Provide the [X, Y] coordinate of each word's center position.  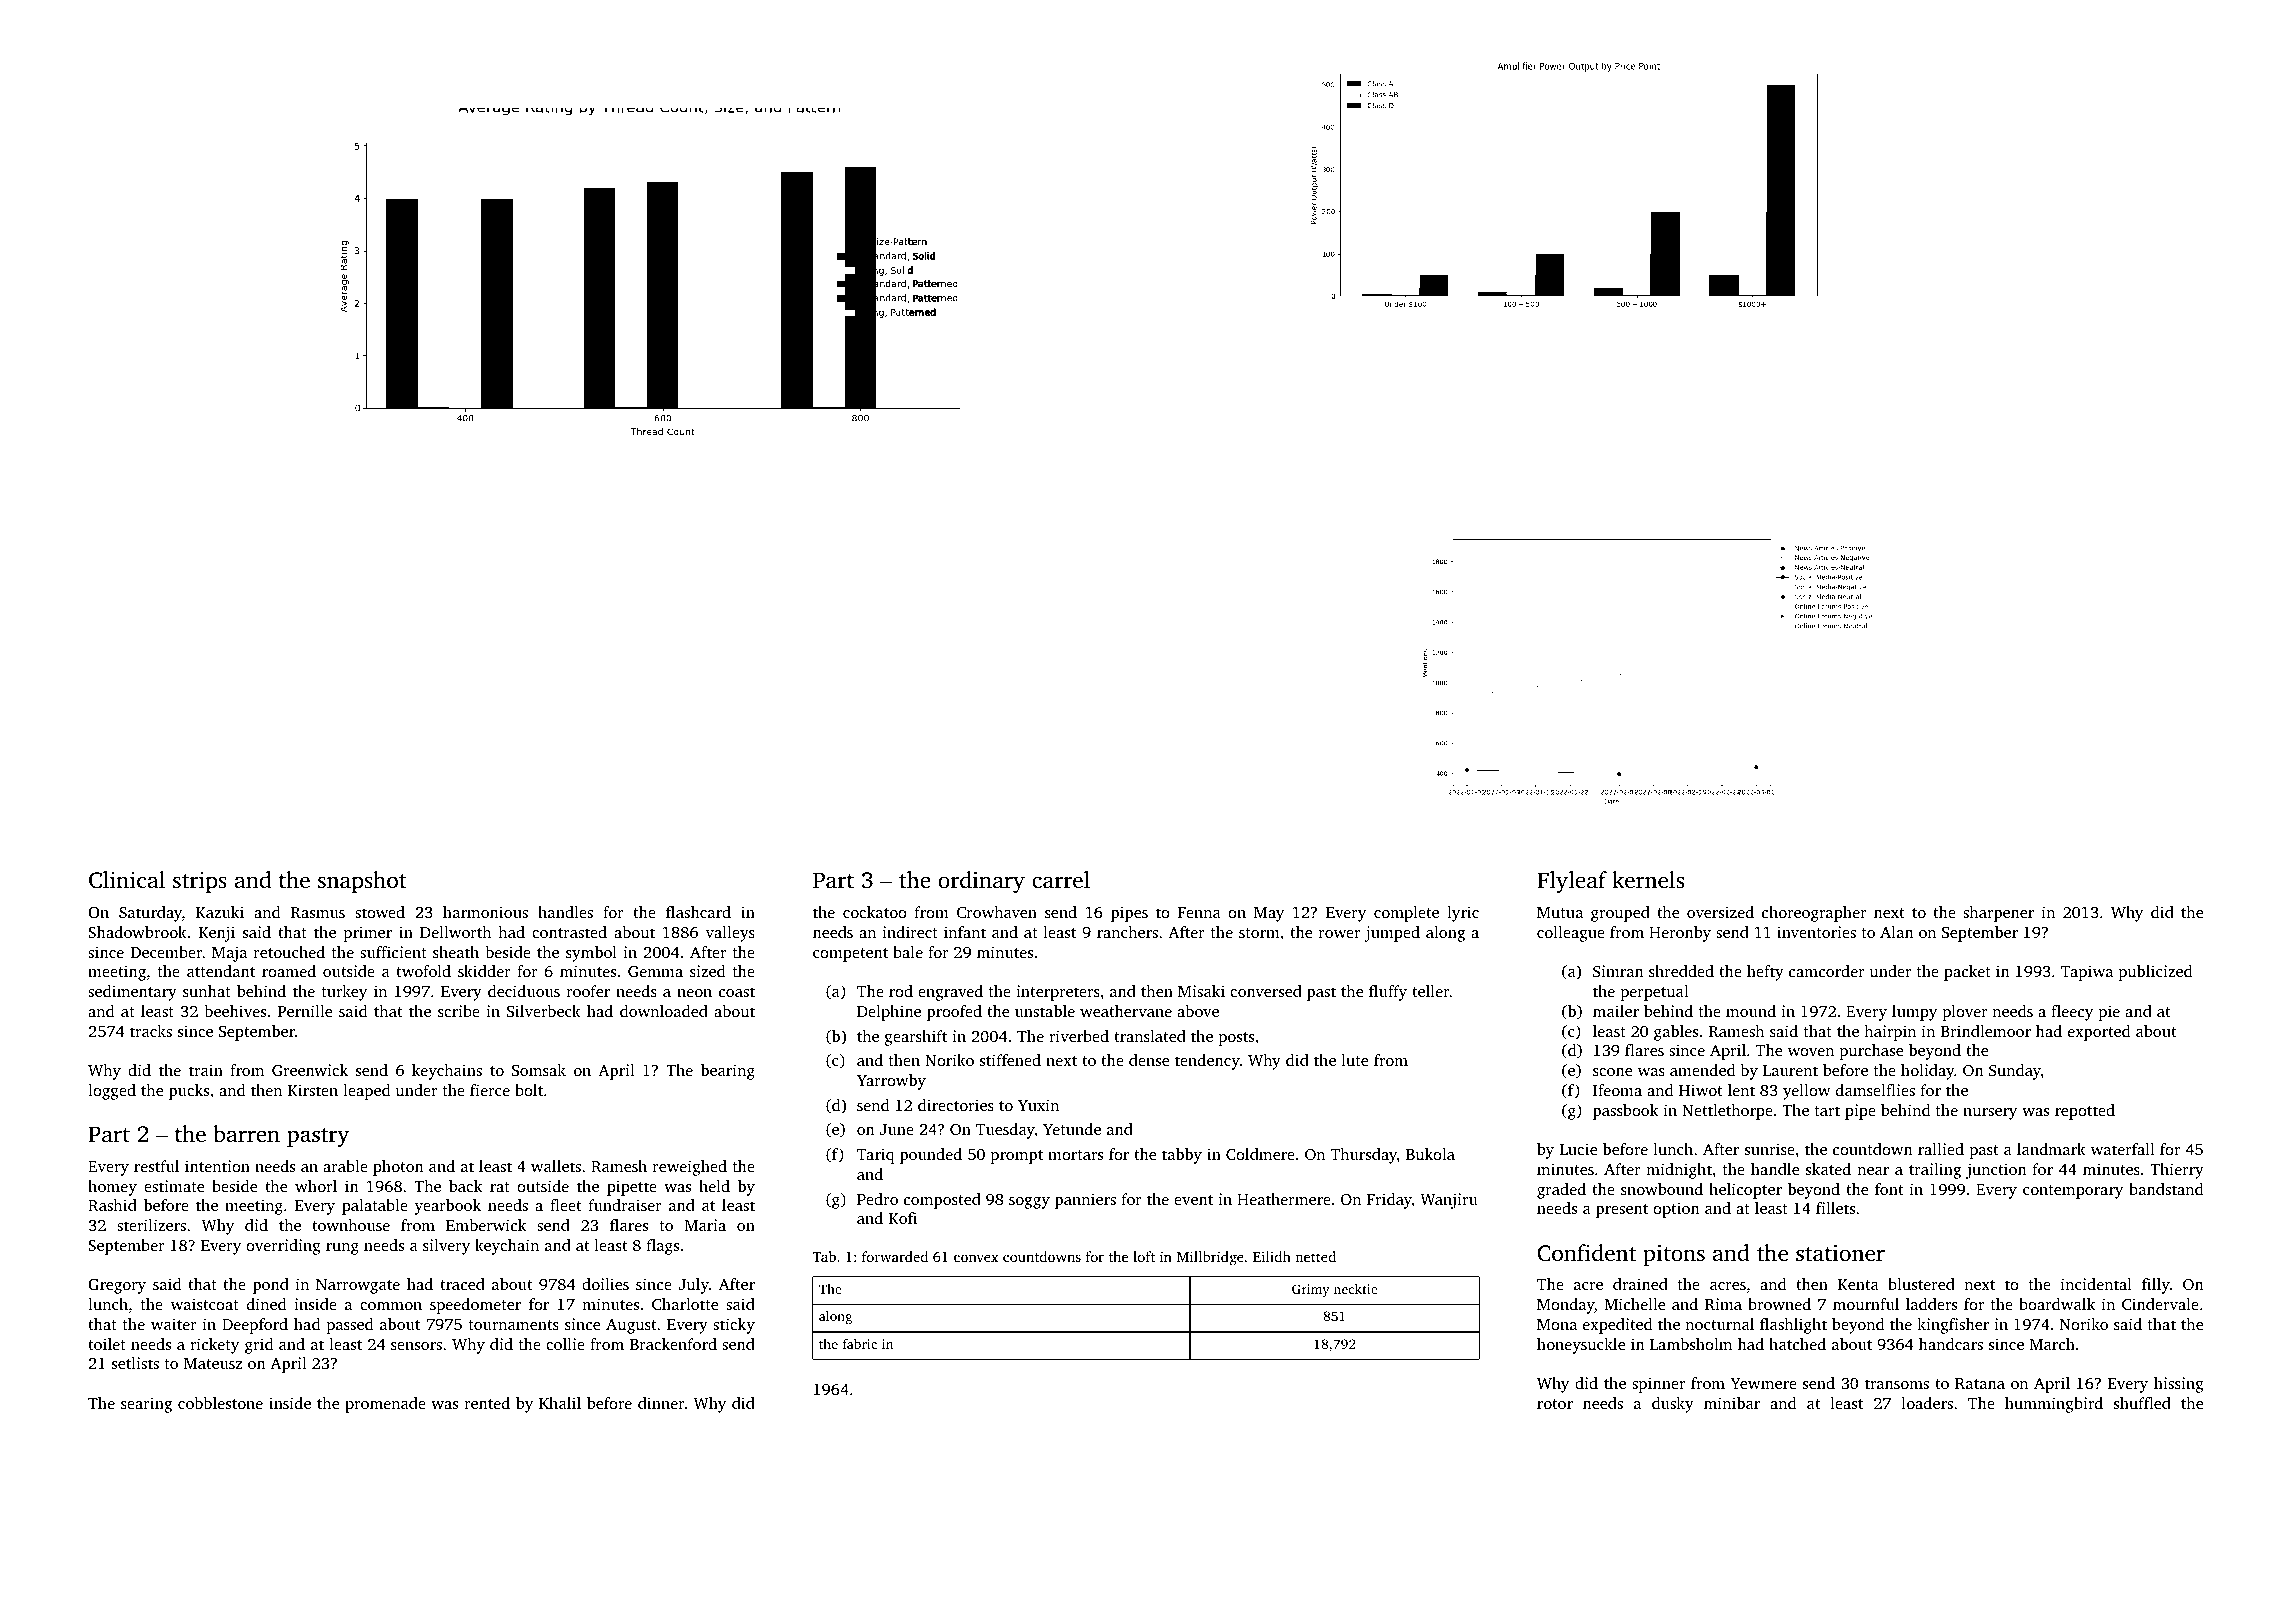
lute [1355, 1060]
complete [1406, 914]
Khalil [560, 1403]
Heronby [1680, 934]
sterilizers [151, 1225]
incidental [2096, 1284]
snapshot [362, 882]
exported [2099, 1033]
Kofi [903, 1218]
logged [112, 1092]
